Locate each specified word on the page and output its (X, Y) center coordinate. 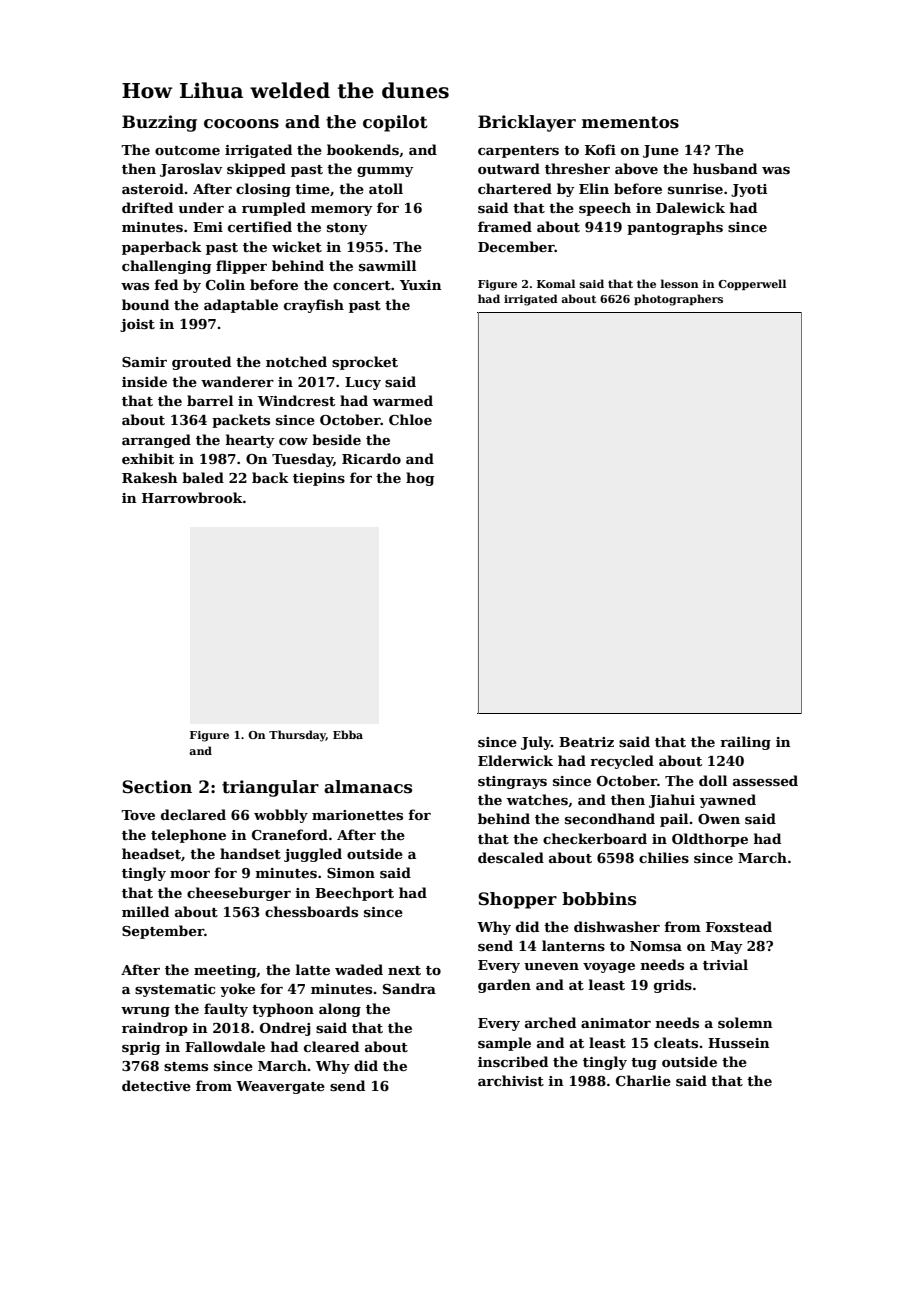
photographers (678, 300)
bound (145, 304)
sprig (141, 1048)
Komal (556, 283)
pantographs (675, 228)
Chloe (410, 419)
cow (293, 441)
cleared (331, 1046)
